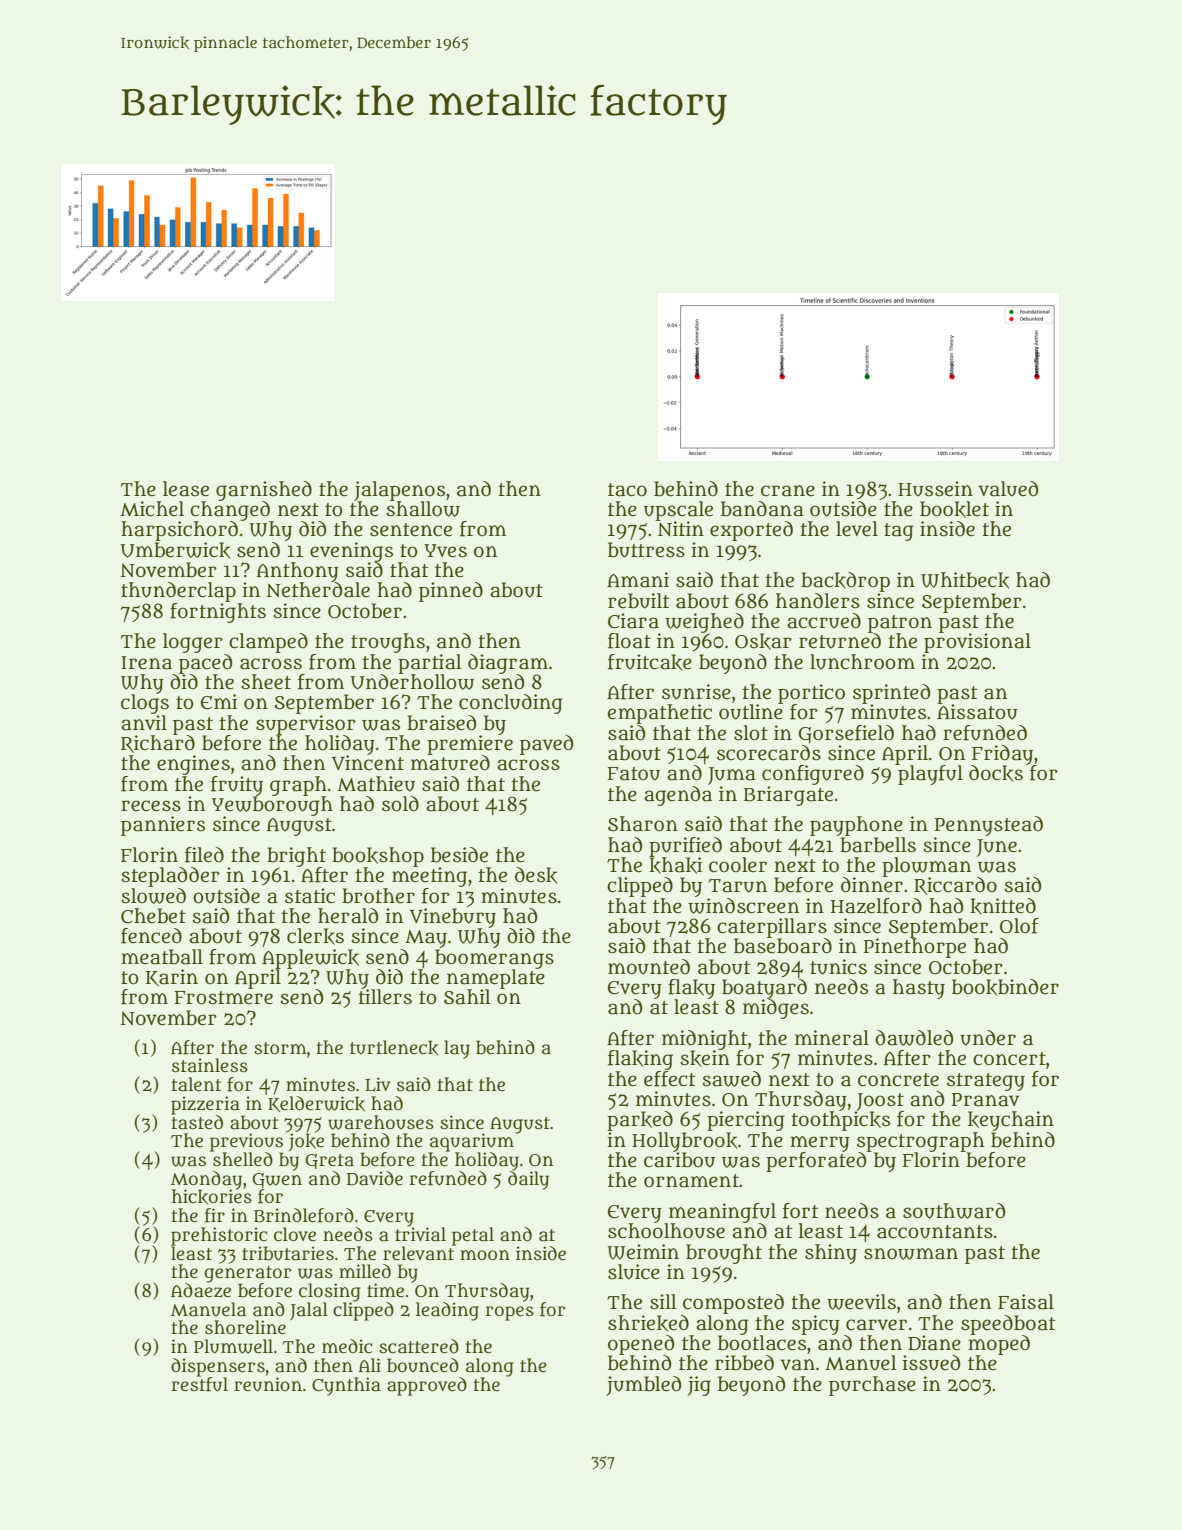 Image resolution: width=1182 pixels, height=1530 pixels. I want to click on Anthony, so click(298, 572).
